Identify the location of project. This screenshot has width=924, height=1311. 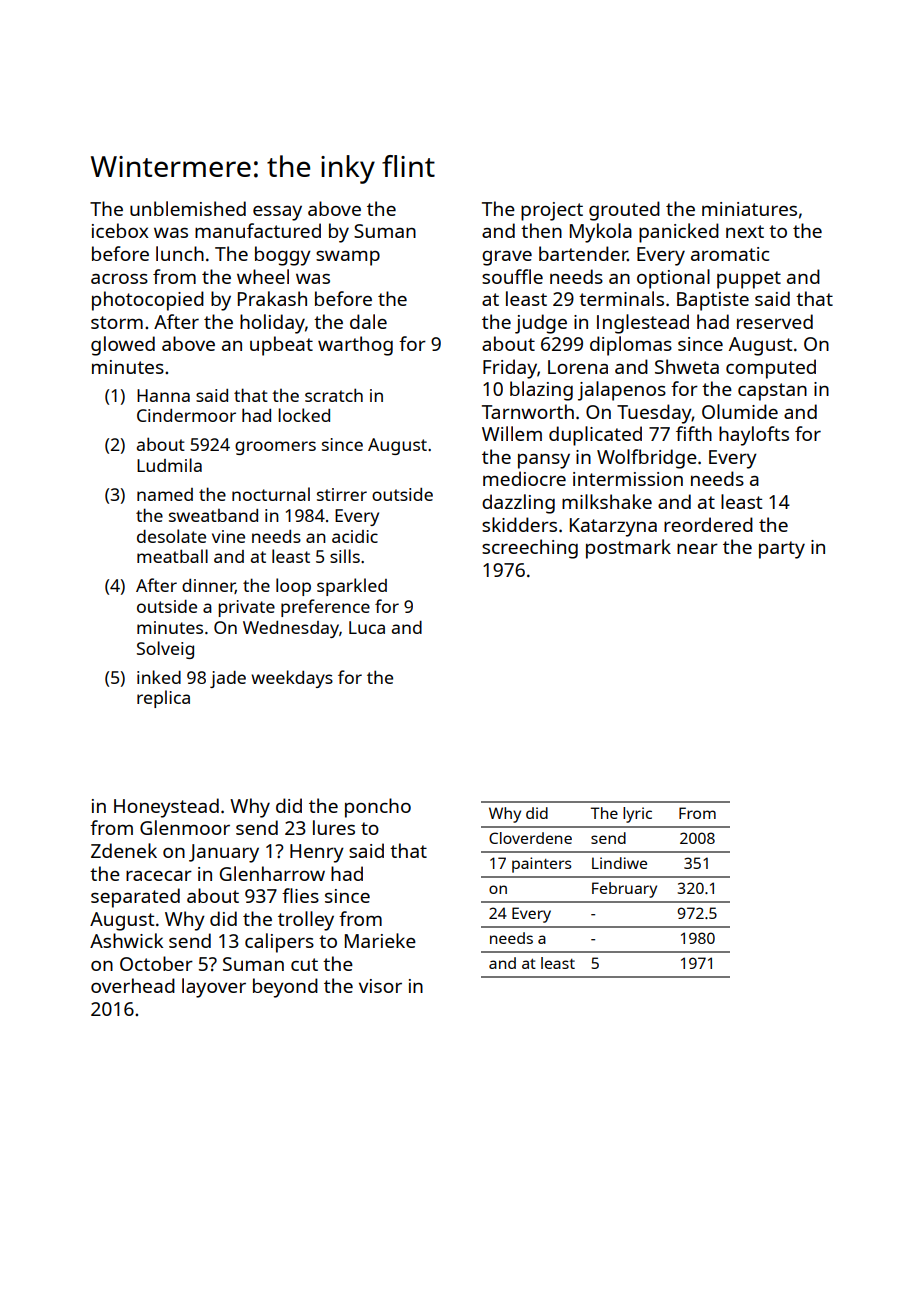
(552, 211).
